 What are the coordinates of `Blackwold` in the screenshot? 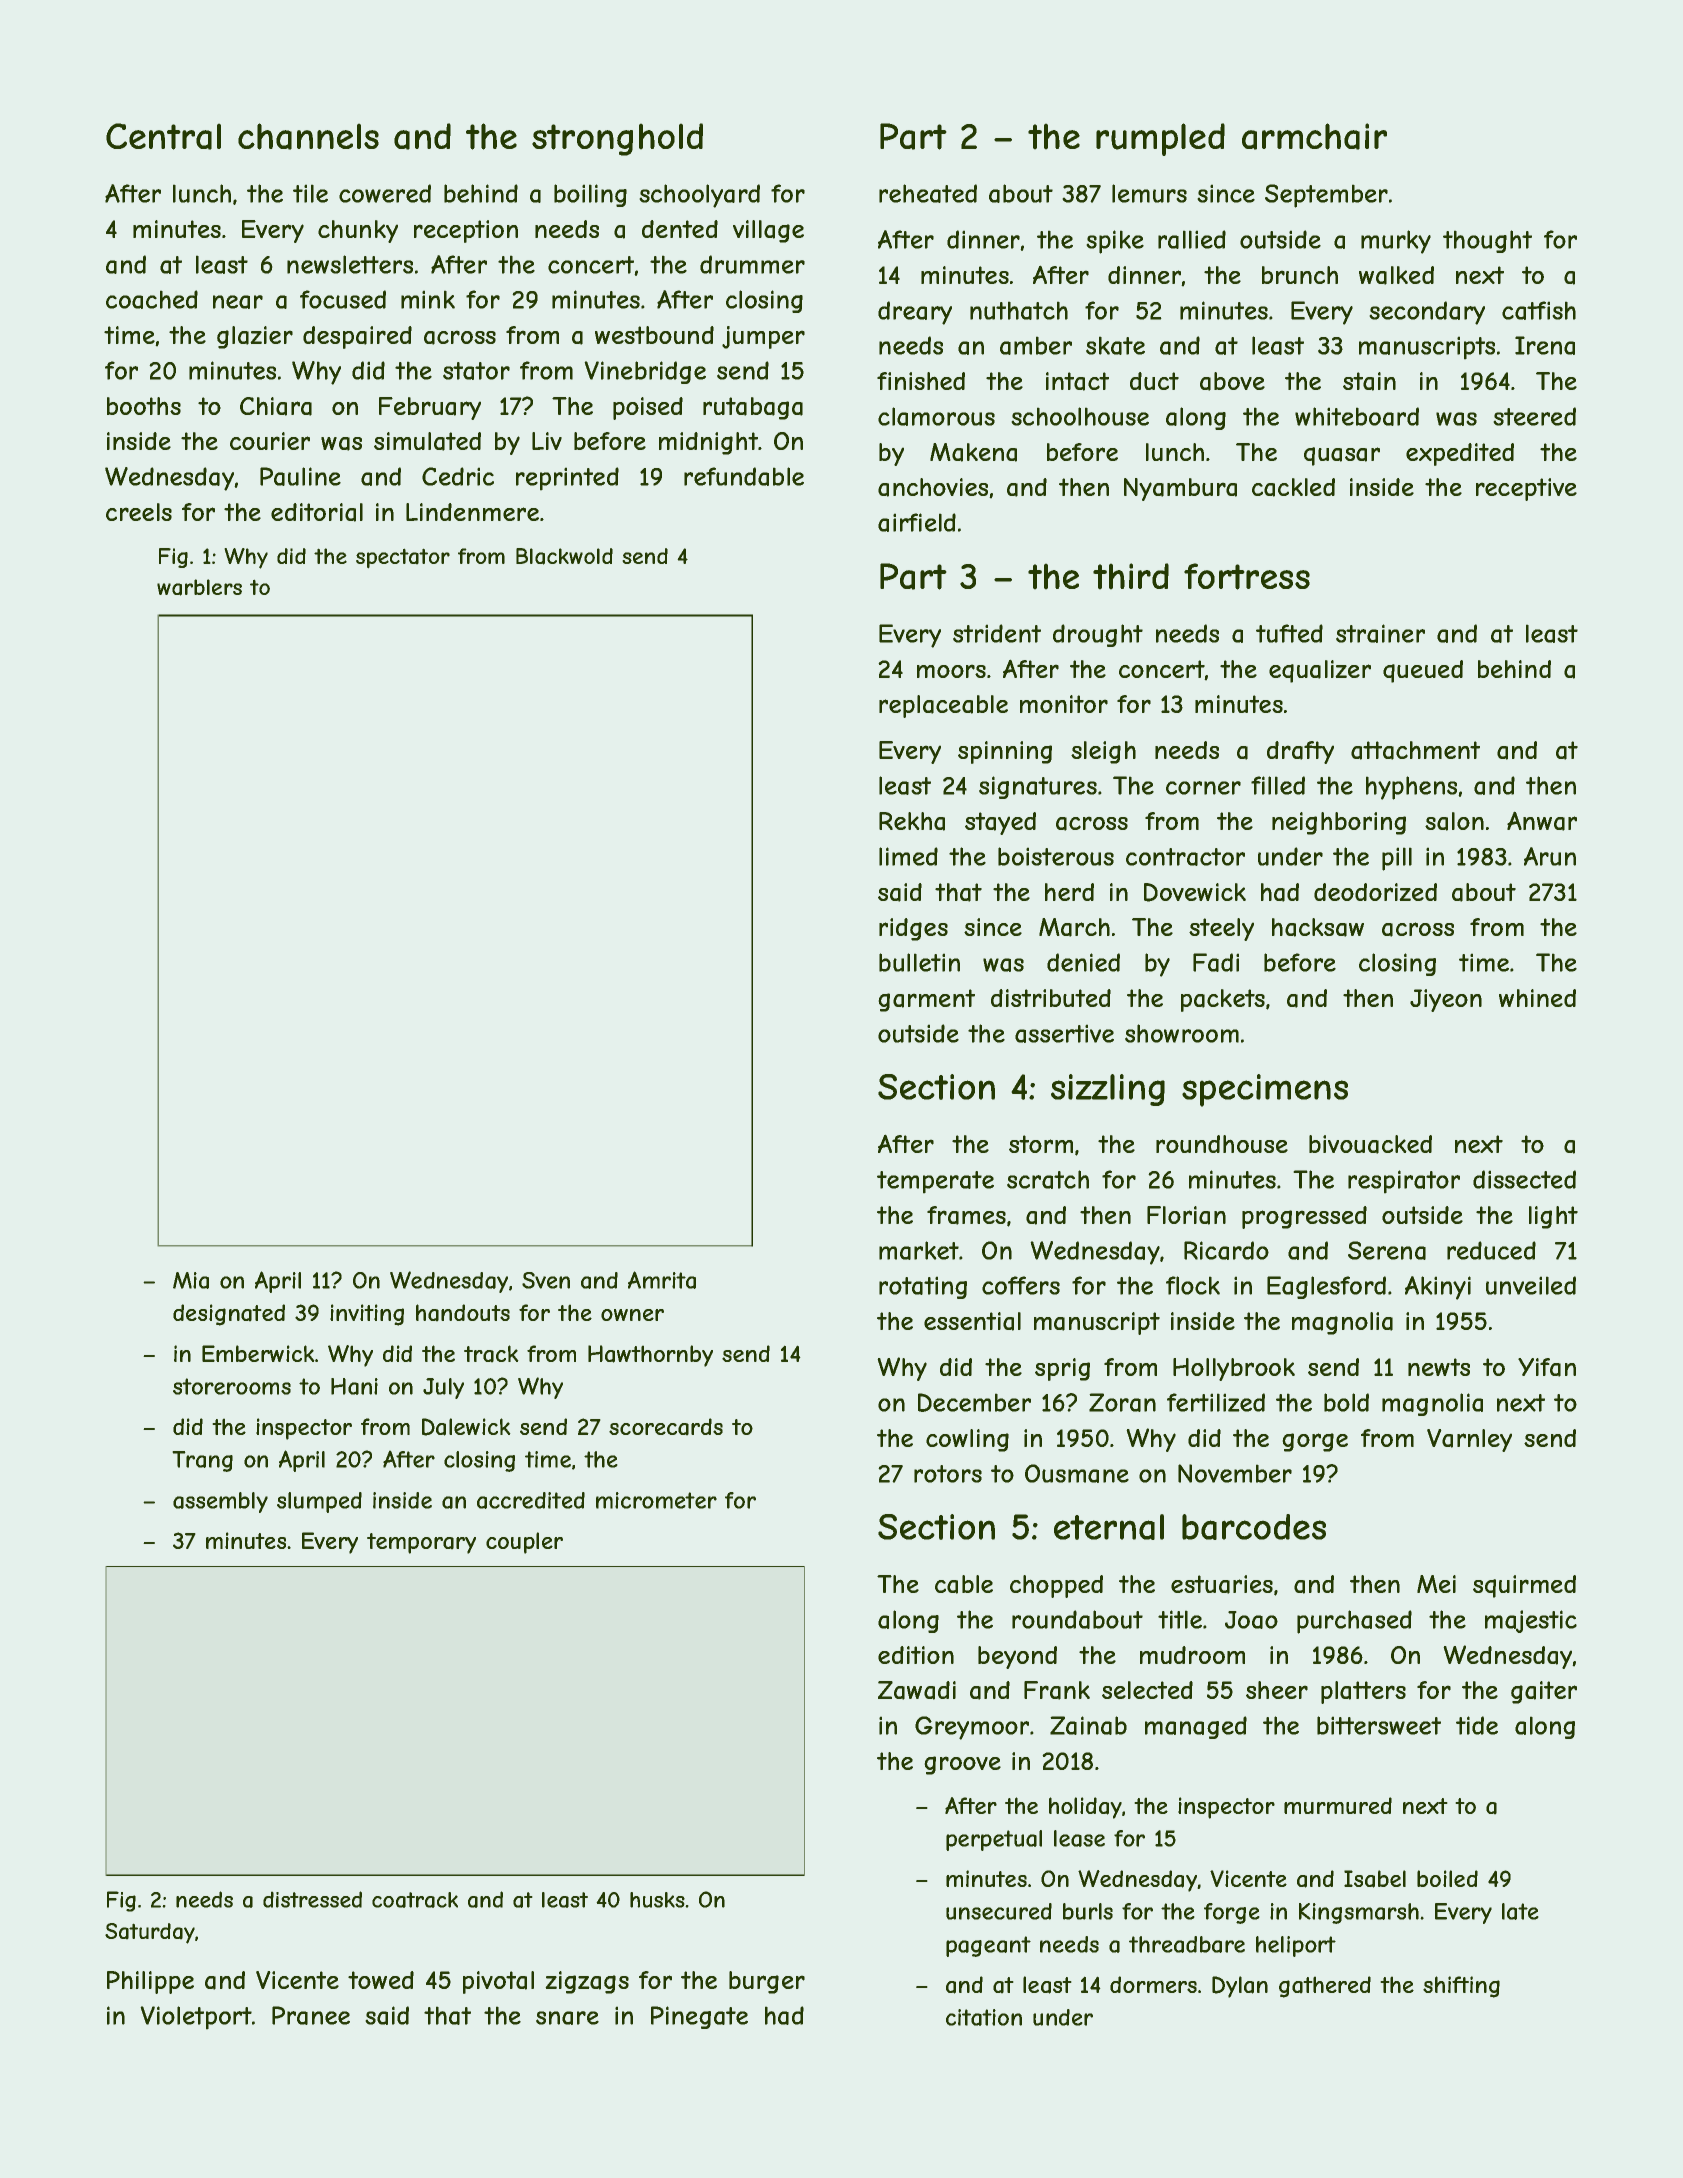 It's located at (564, 556).
